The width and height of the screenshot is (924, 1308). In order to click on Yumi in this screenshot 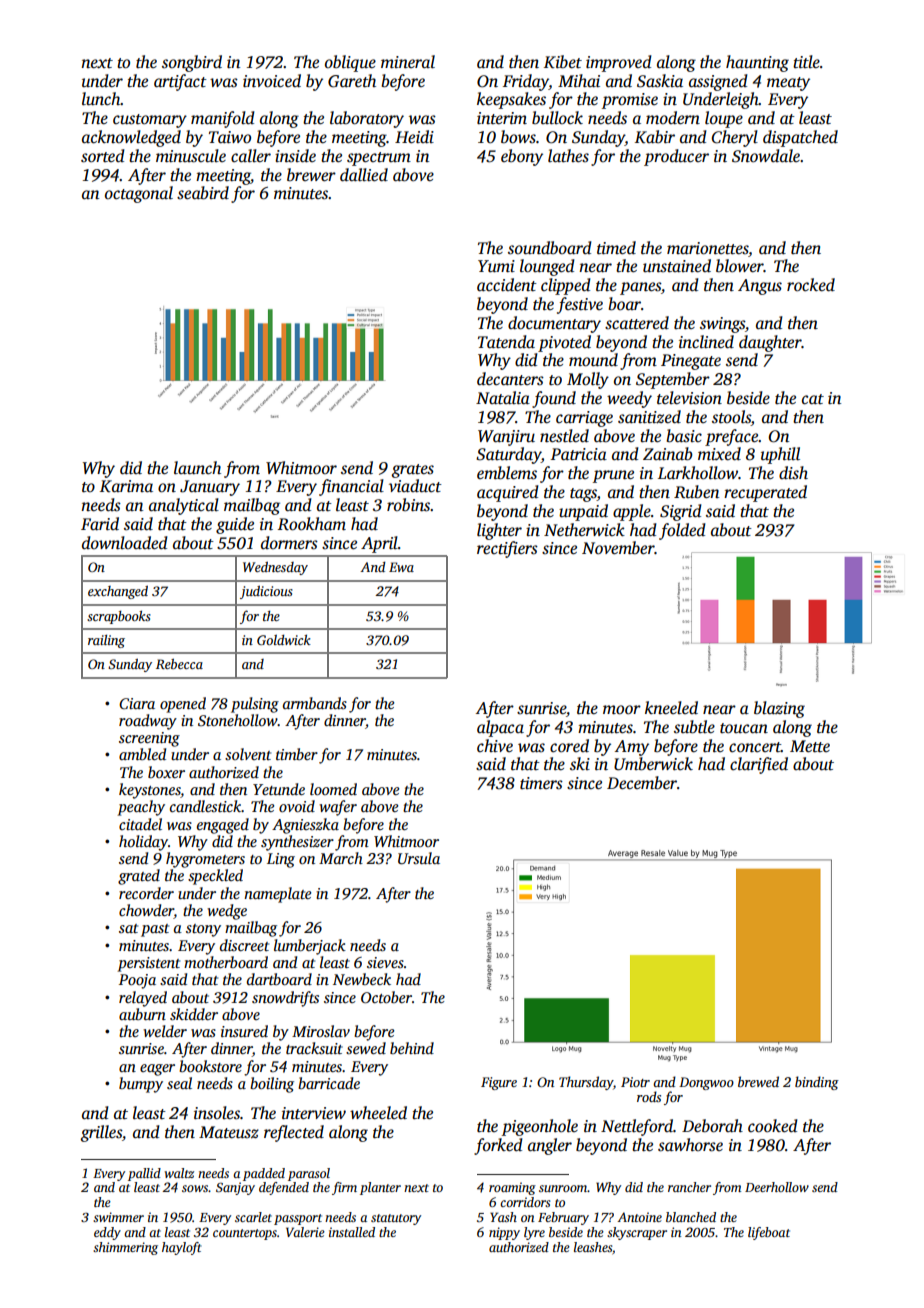, I will do `click(496, 266)`.
